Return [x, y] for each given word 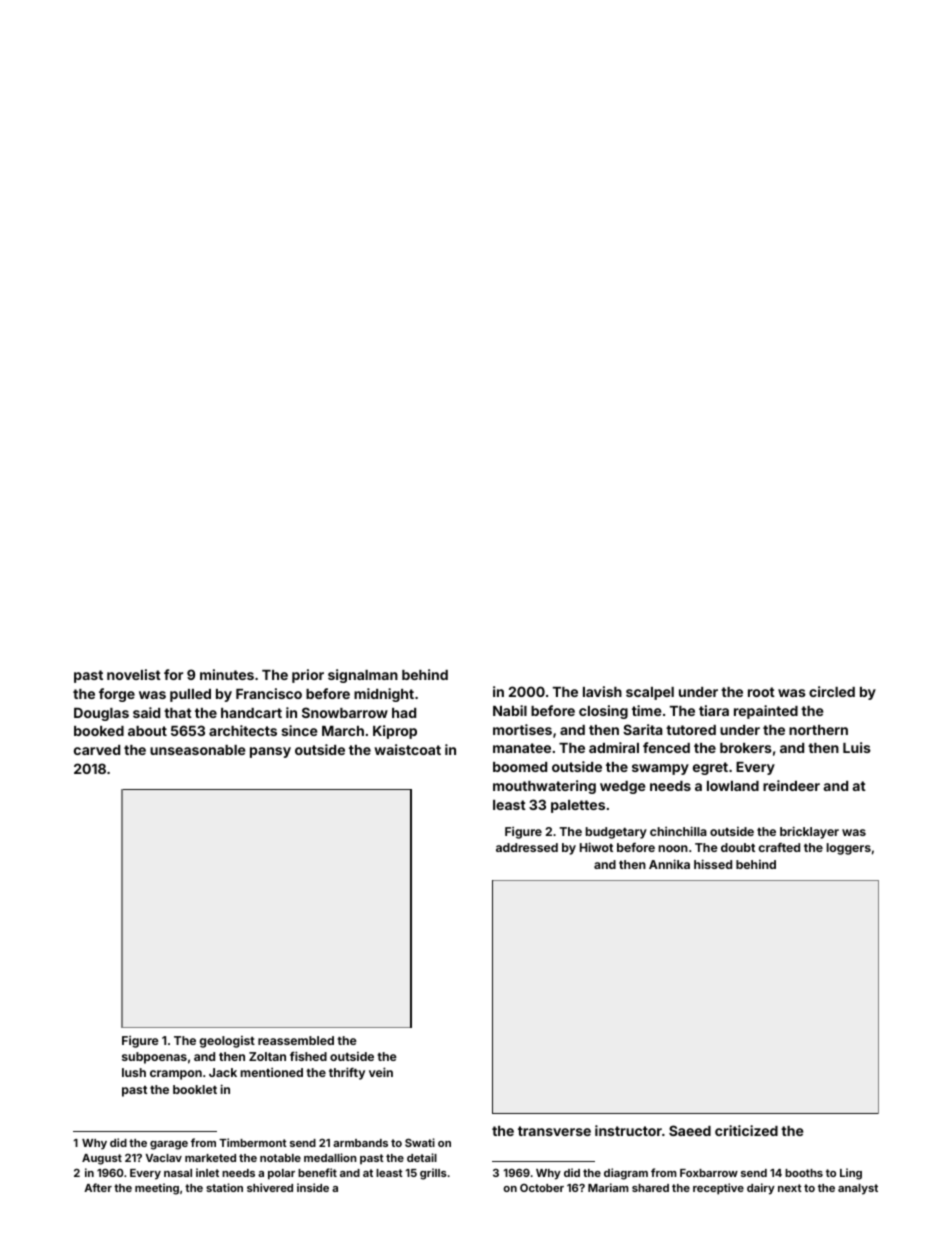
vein [381, 1072]
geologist [227, 1042]
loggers [849, 849]
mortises [522, 729]
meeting [157, 1189]
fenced [666, 747]
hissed [713, 864]
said [146, 712]
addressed [527, 847]
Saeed [690, 1130]
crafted [779, 847]
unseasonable [198, 750]
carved [97, 750]
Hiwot [596, 847]
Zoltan [267, 1056]
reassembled [296, 1040]
